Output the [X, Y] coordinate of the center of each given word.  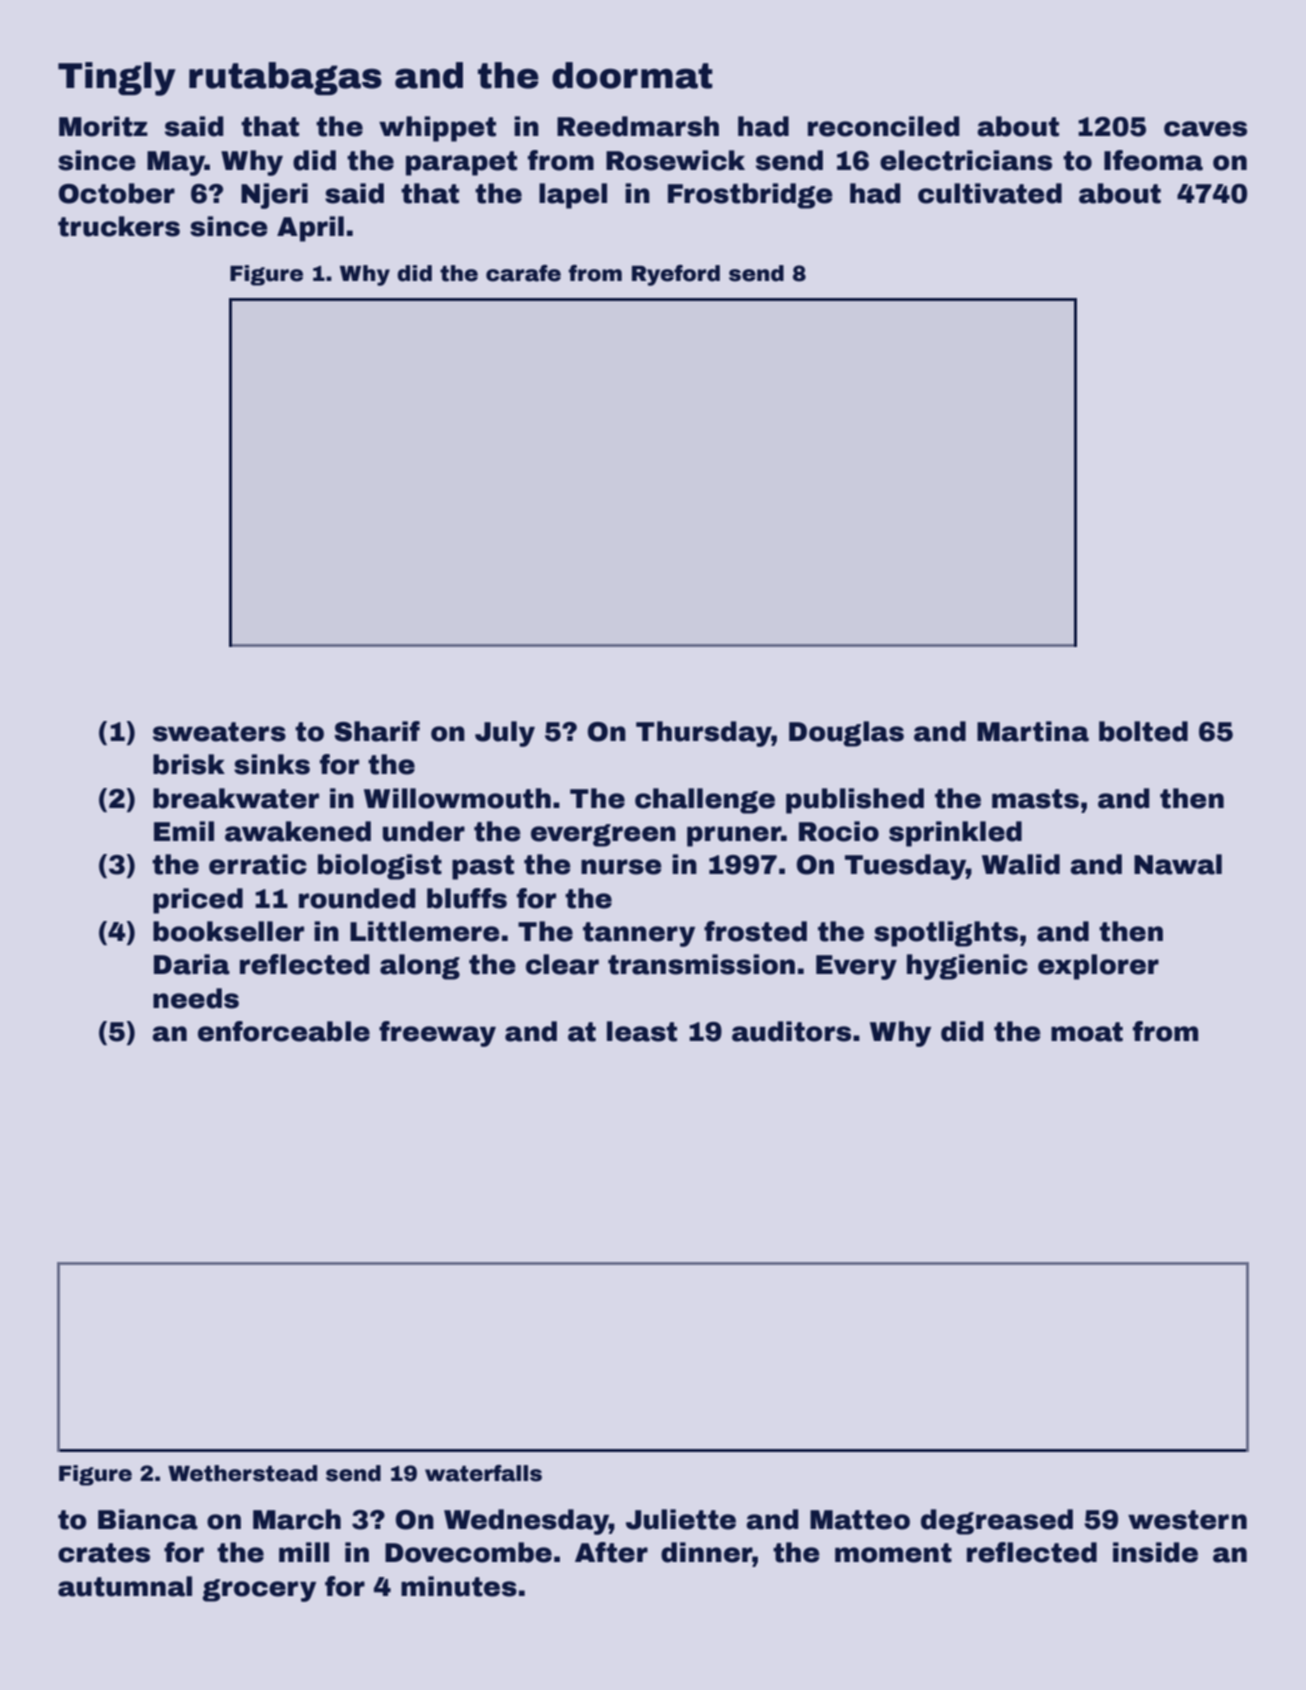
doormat [632, 75]
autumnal [125, 1586]
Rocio [839, 831]
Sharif [377, 731]
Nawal [1178, 864]
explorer [1098, 967]
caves [1205, 129]
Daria [192, 964]
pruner [734, 836]
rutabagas [285, 78]
